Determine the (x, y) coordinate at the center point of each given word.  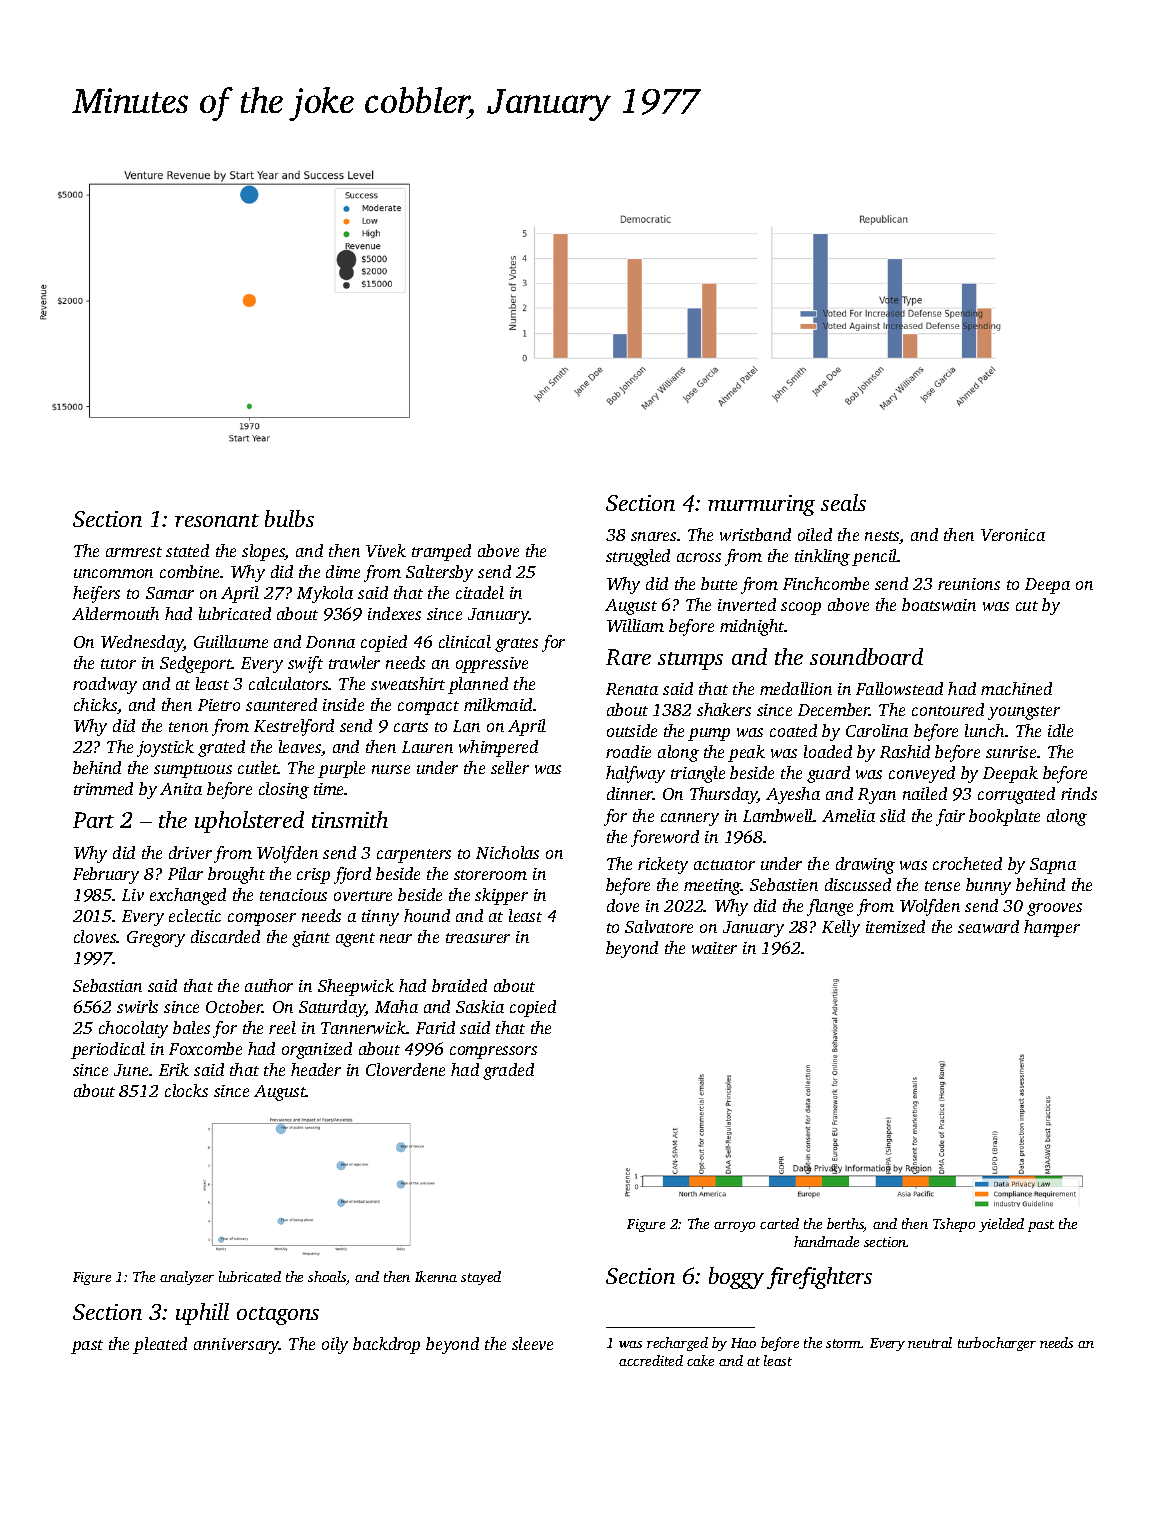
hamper (1052, 928)
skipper (501, 896)
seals (843, 502)
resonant (217, 520)
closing (284, 790)
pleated (160, 1345)
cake (700, 1360)
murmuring (761, 505)
